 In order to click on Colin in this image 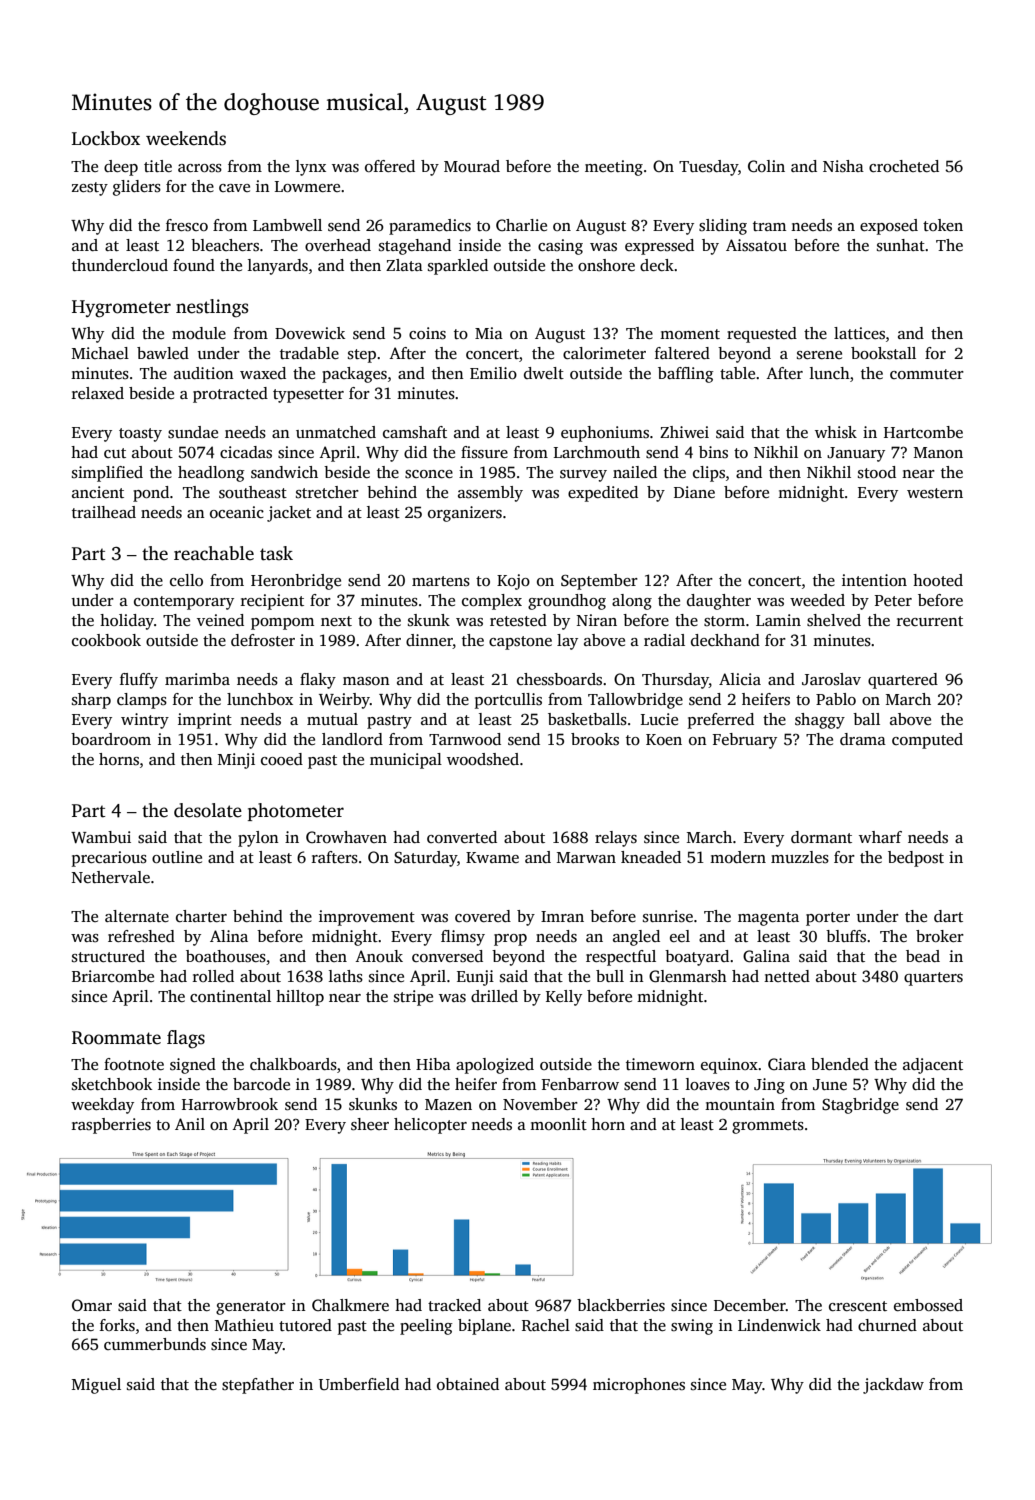, I will do `click(766, 166)`.
